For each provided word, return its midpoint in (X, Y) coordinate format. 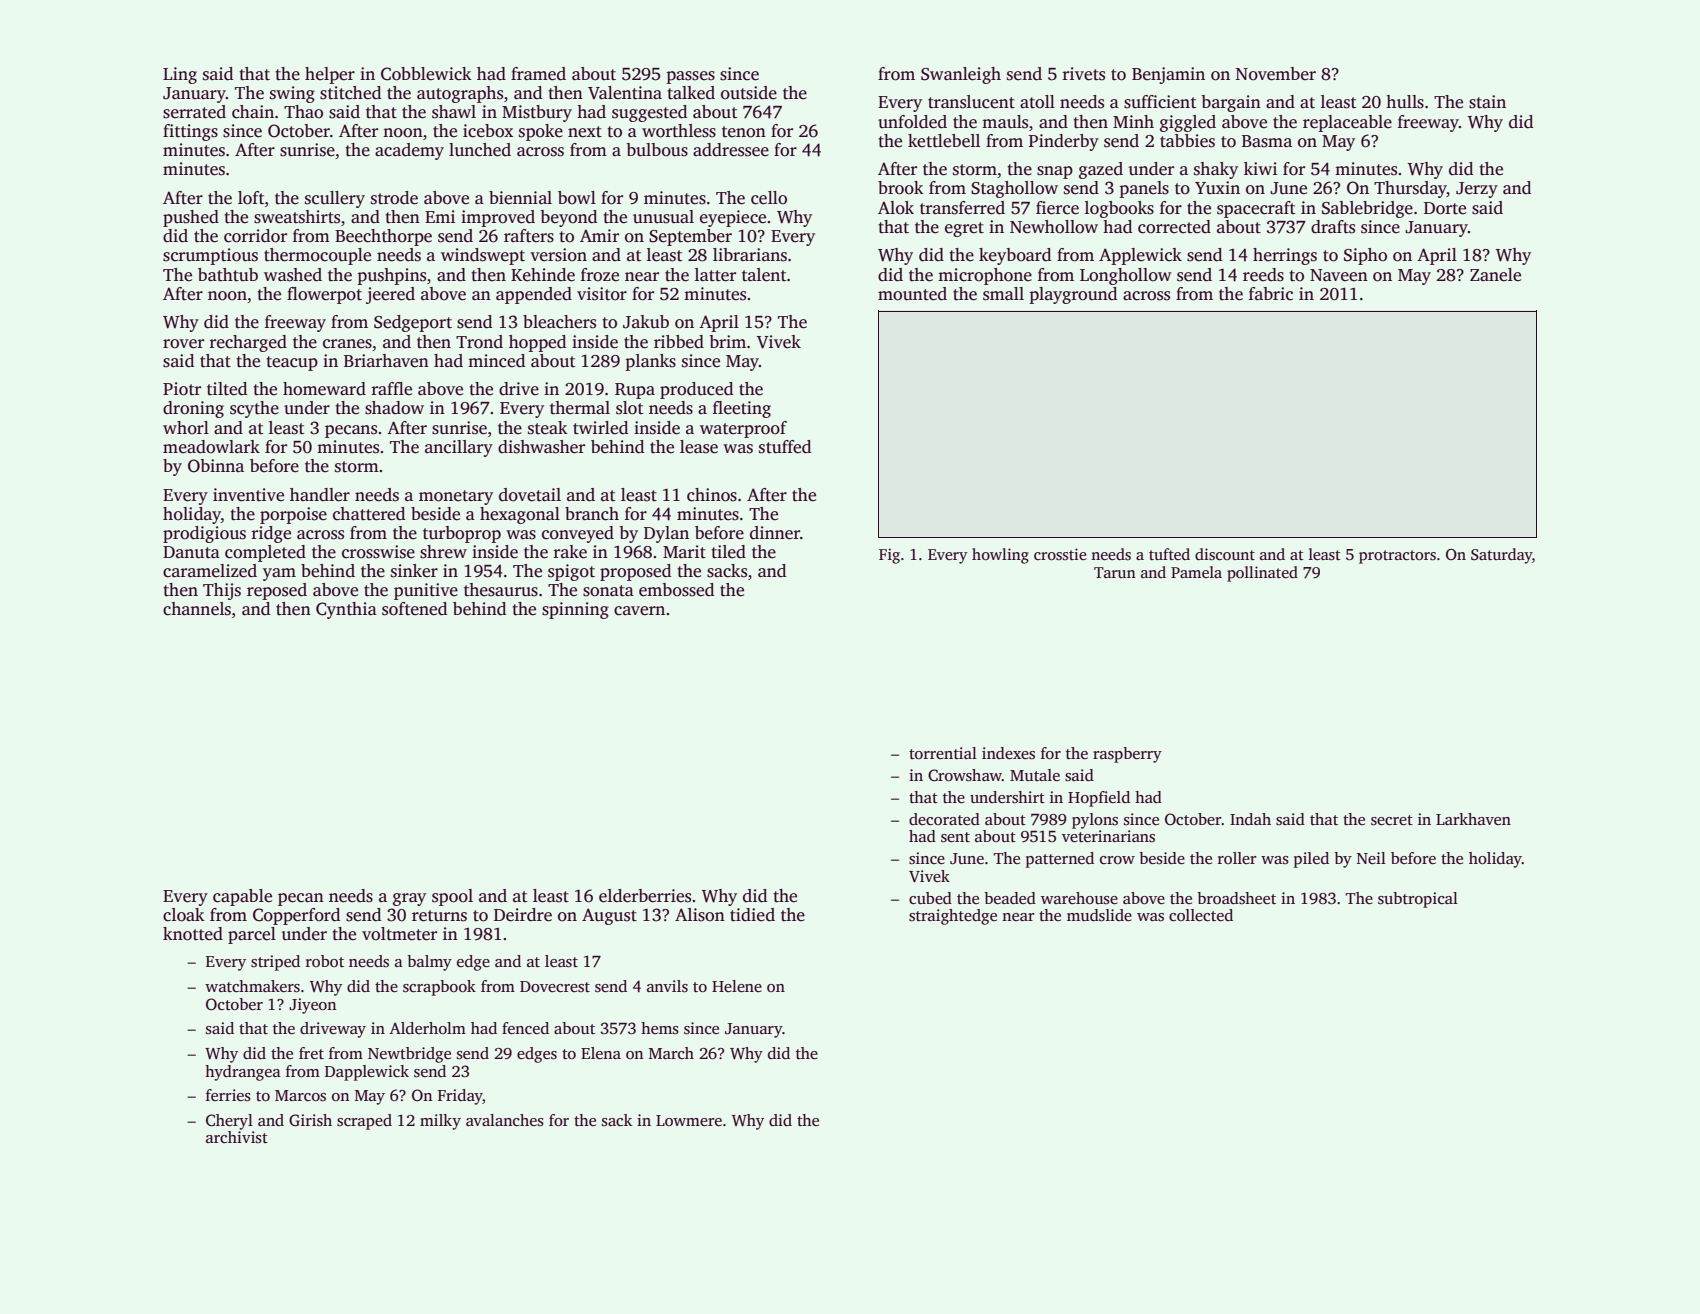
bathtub (228, 275)
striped (275, 963)
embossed (676, 590)
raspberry (1127, 755)
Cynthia (346, 610)
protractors (1397, 557)
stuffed (785, 447)
